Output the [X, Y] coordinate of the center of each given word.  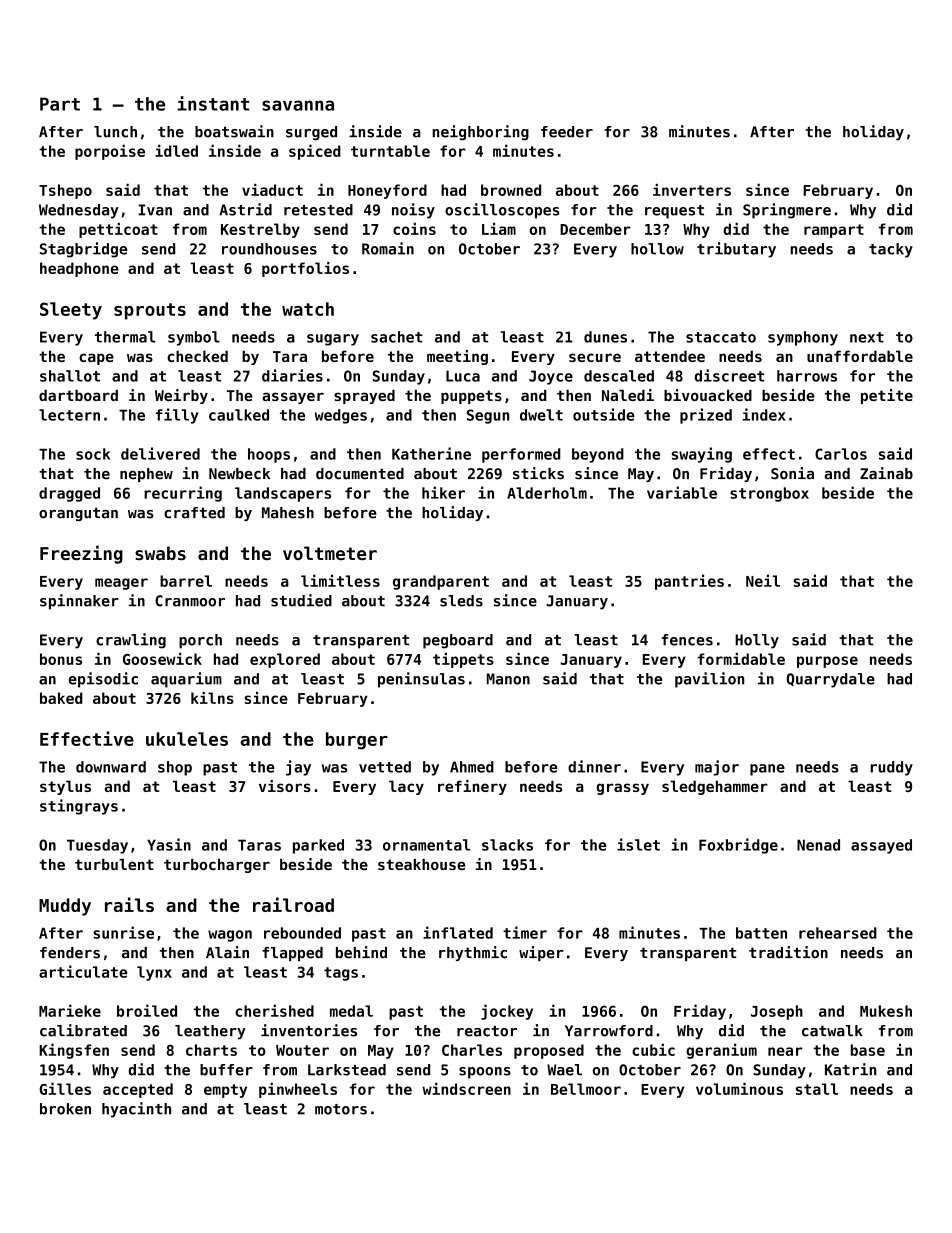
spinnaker [79, 602]
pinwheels [298, 1090]
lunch [115, 132]
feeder [567, 132]
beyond [598, 455]
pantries [689, 582]
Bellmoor [586, 1089]
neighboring [481, 133]
